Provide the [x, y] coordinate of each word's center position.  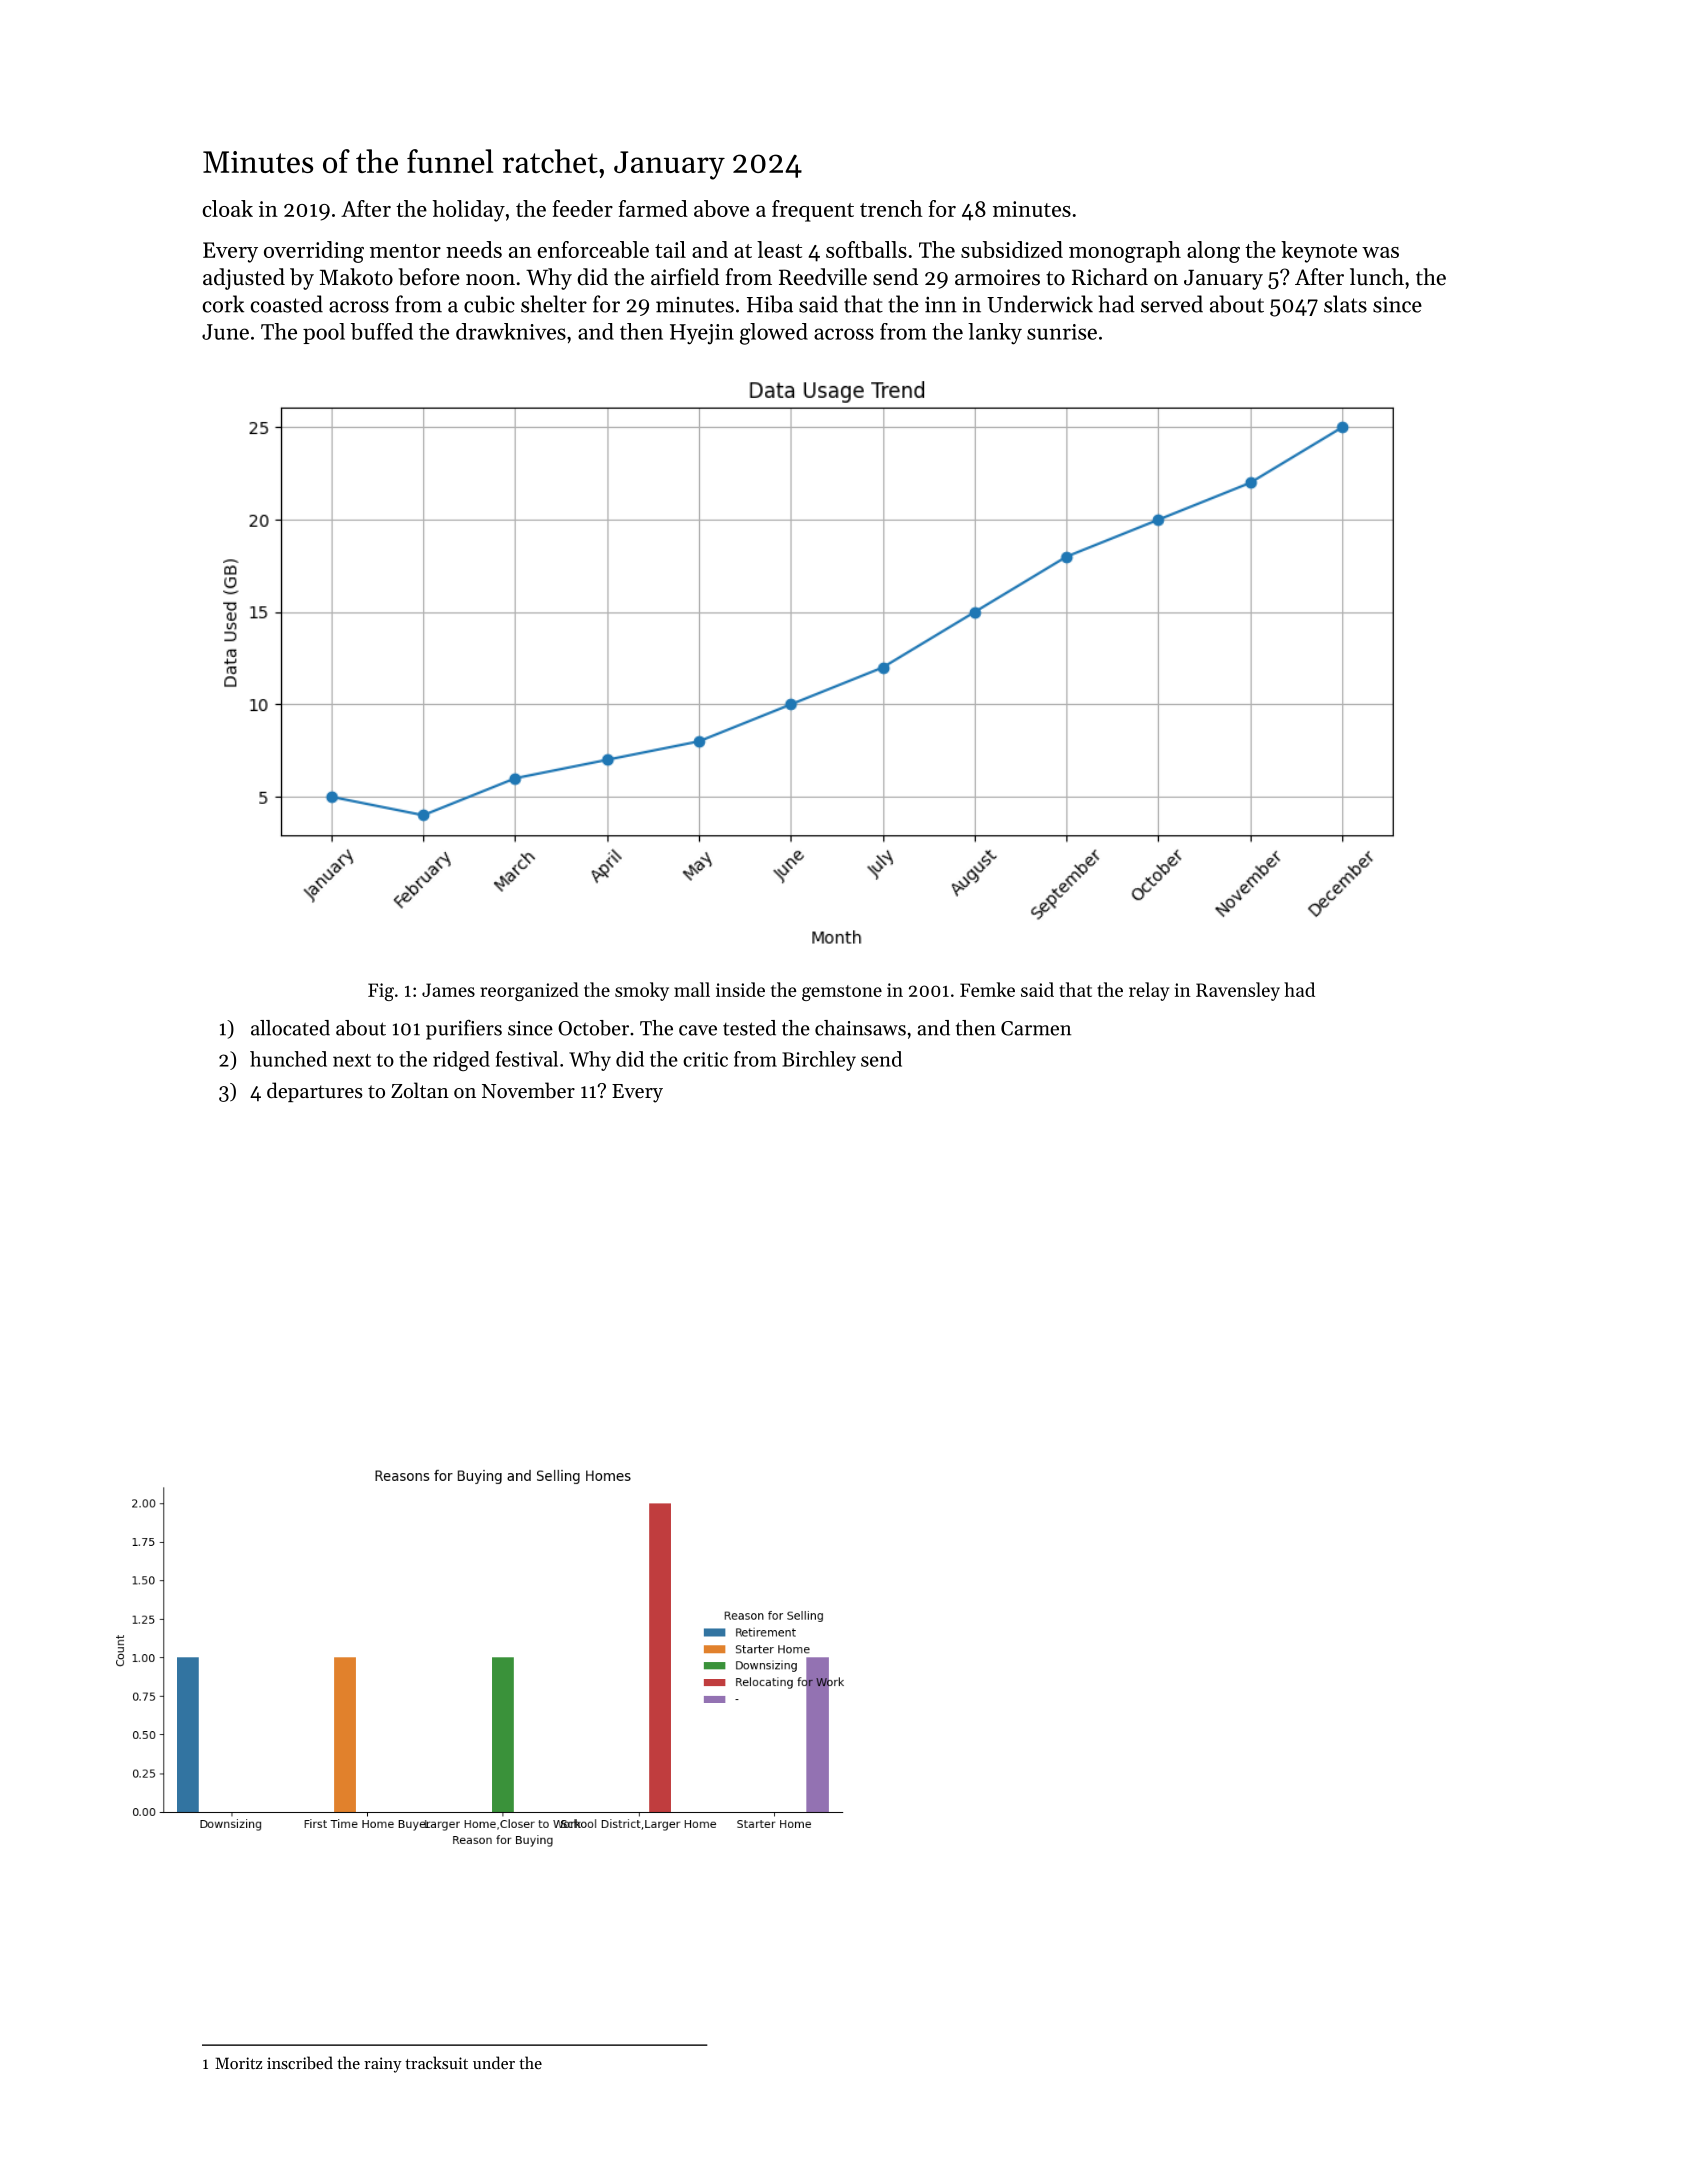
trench [891, 208]
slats [1345, 304]
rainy [383, 2065]
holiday [469, 211]
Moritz [238, 2063]
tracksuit [436, 2062]
